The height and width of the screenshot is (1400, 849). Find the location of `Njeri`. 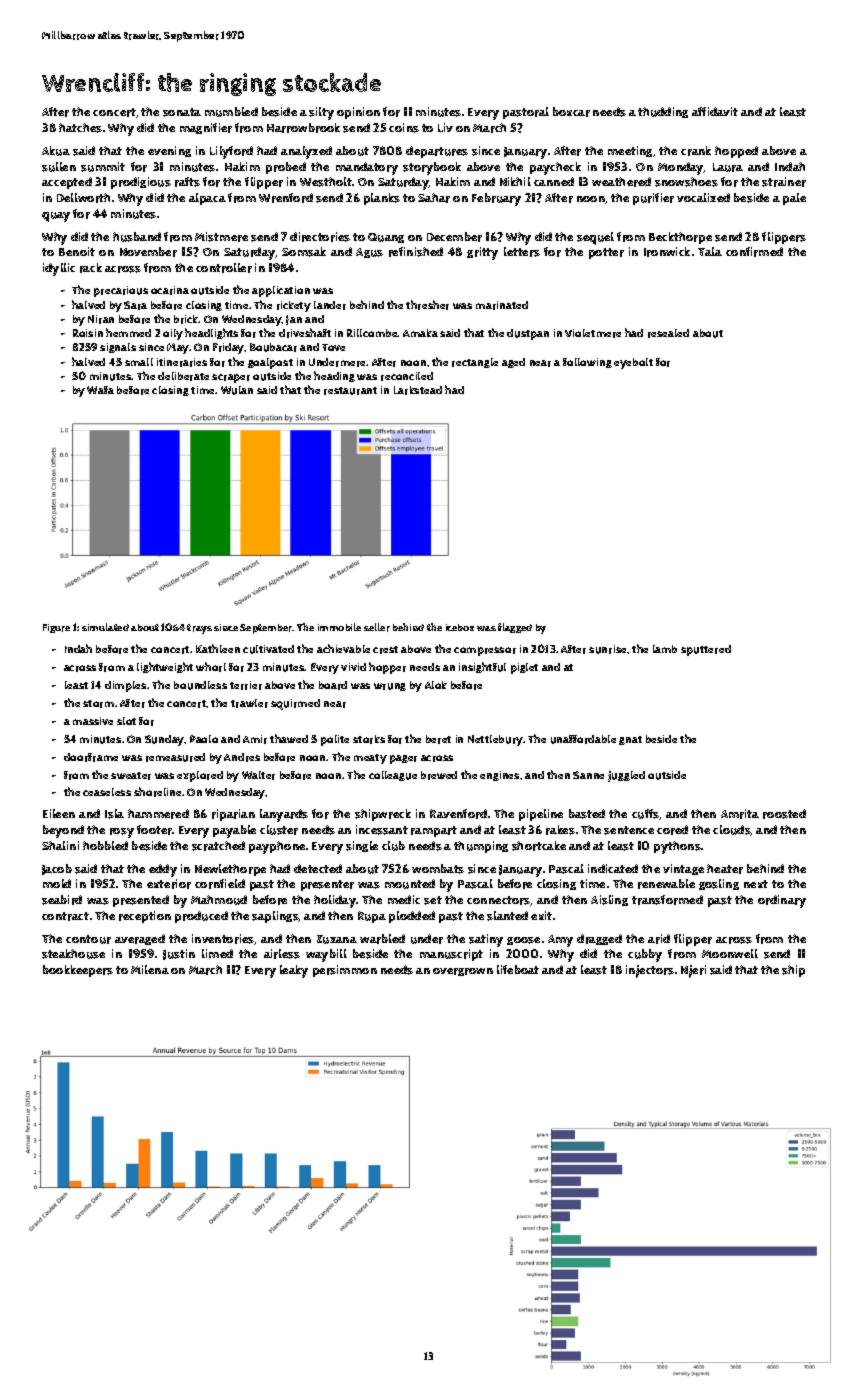

Njeri is located at coordinates (693, 971).
